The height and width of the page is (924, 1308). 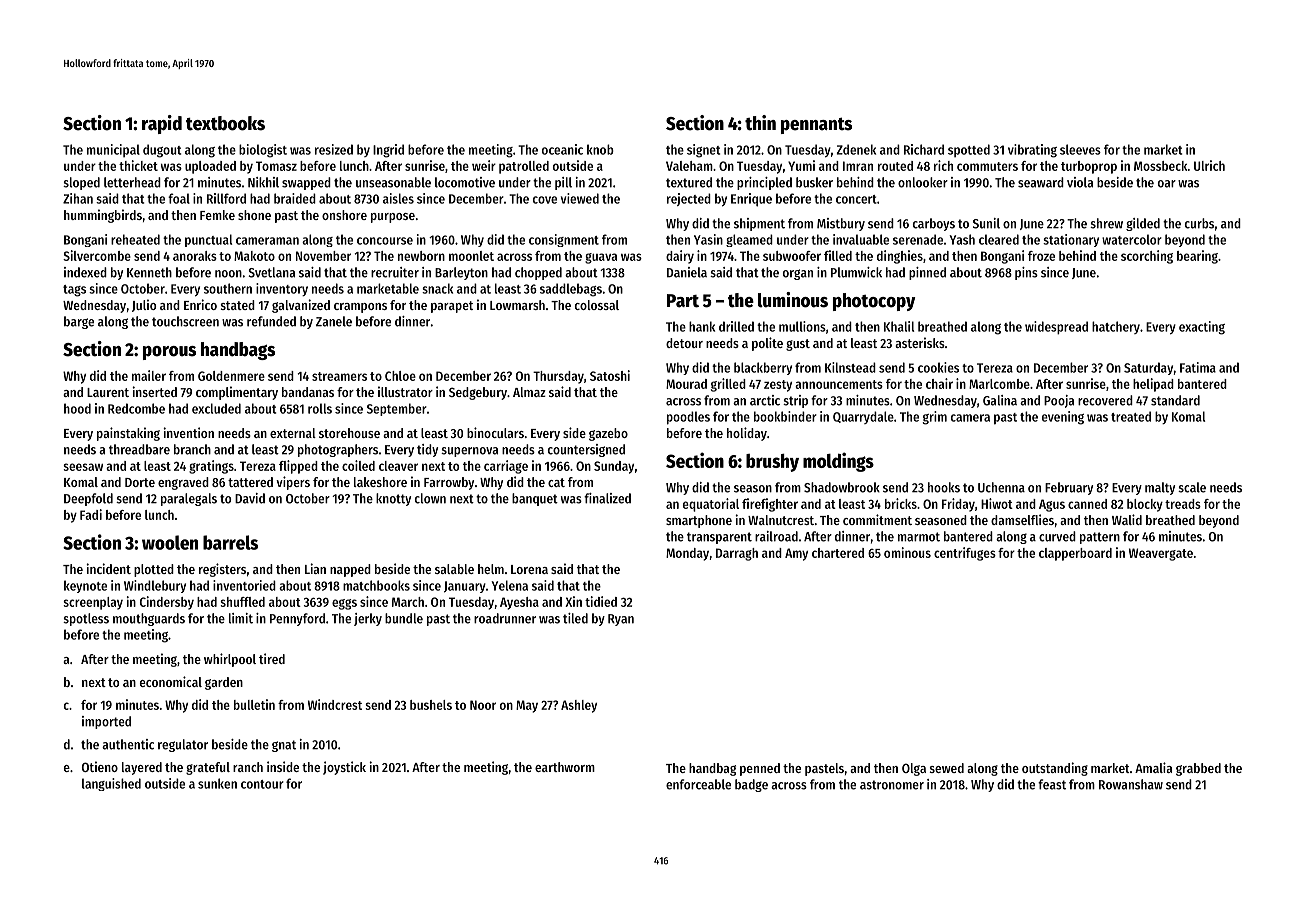 I want to click on badge, so click(x=751, y=785).
